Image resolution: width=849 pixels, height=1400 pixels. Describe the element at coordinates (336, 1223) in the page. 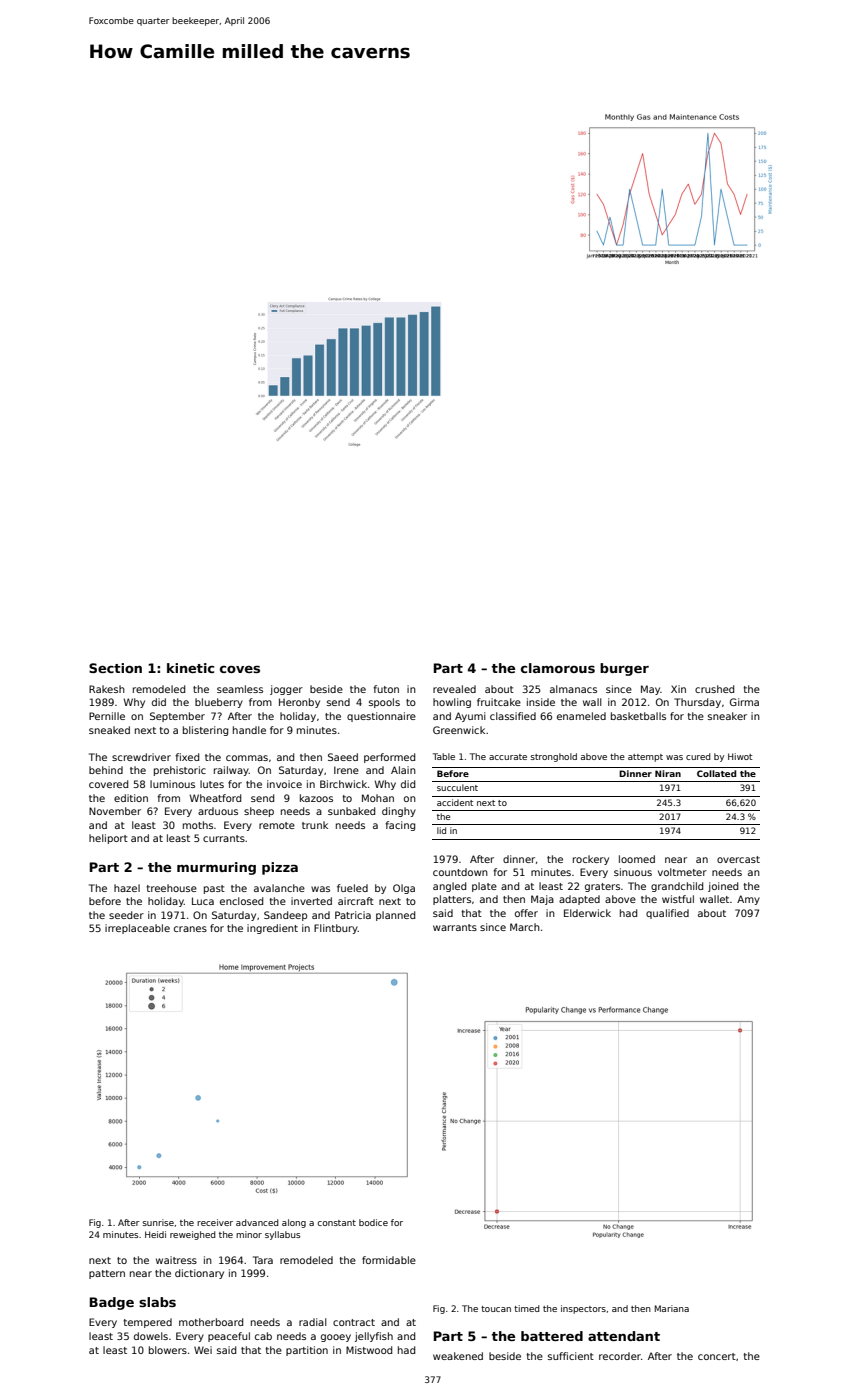

I see `constant` at that location.
